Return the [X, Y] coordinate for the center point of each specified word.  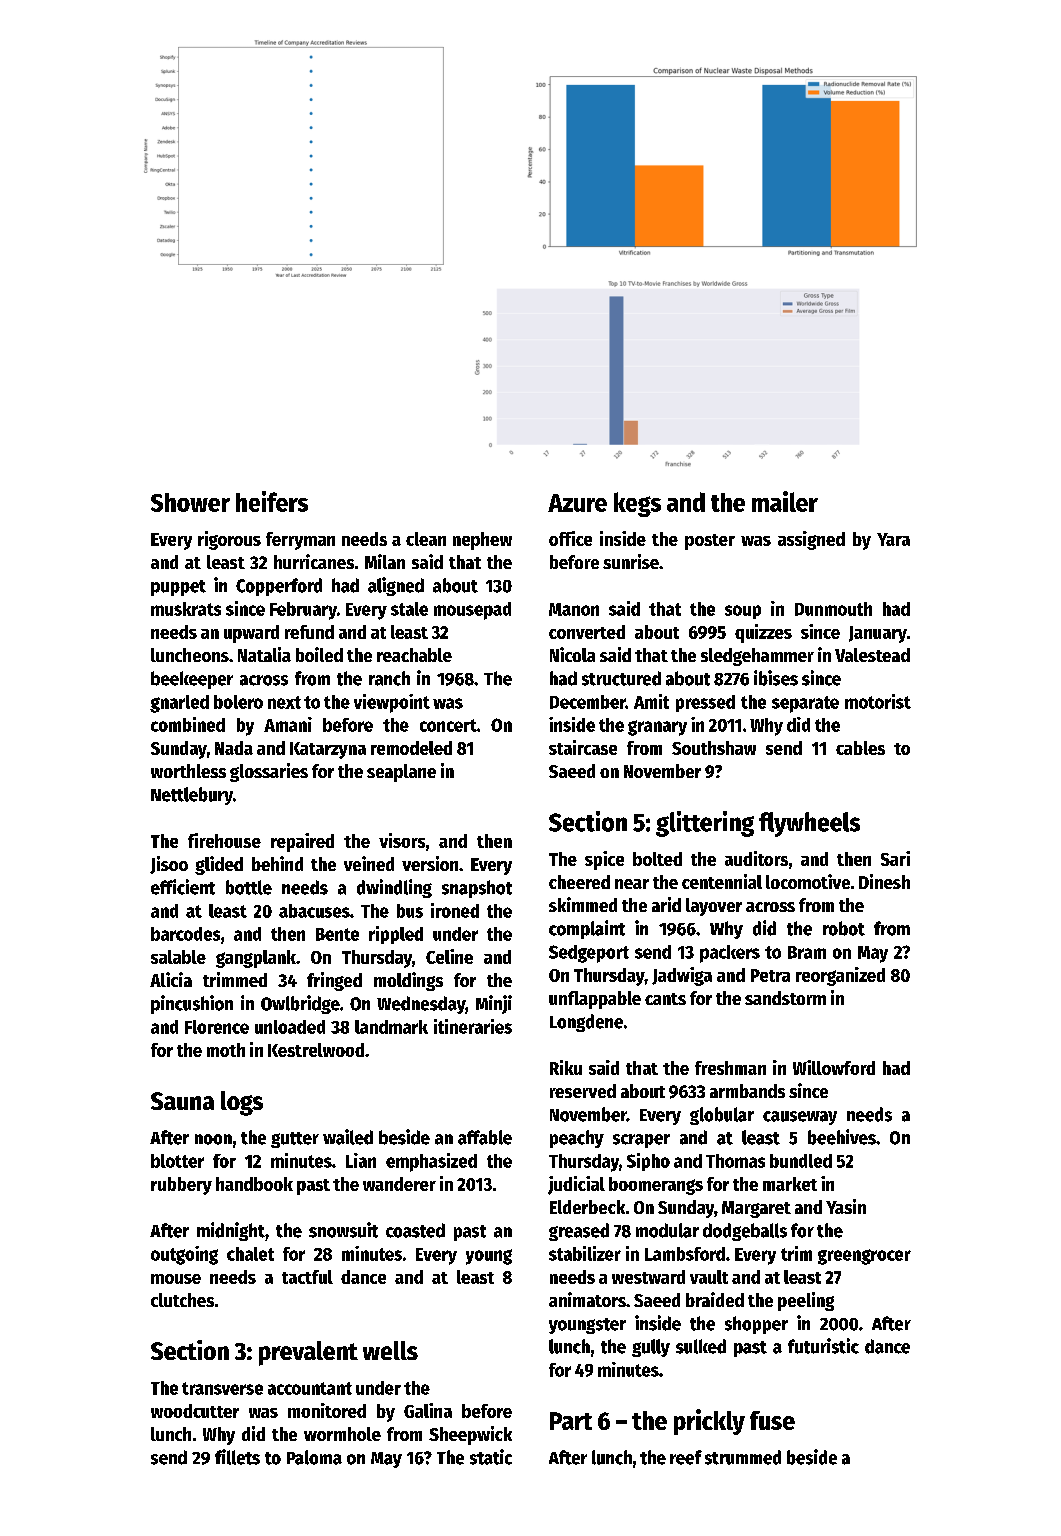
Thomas [735, 1161]
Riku [566, 1067]
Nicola [572, 654]
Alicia [171, 979]
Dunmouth [833, 609]
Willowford [834, 1067]
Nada [234, 748]
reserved [583, 1091]
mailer [785, 501]
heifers [272, 501]
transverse [222, 1388]
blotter [177, 1161]
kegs [637, 504]
